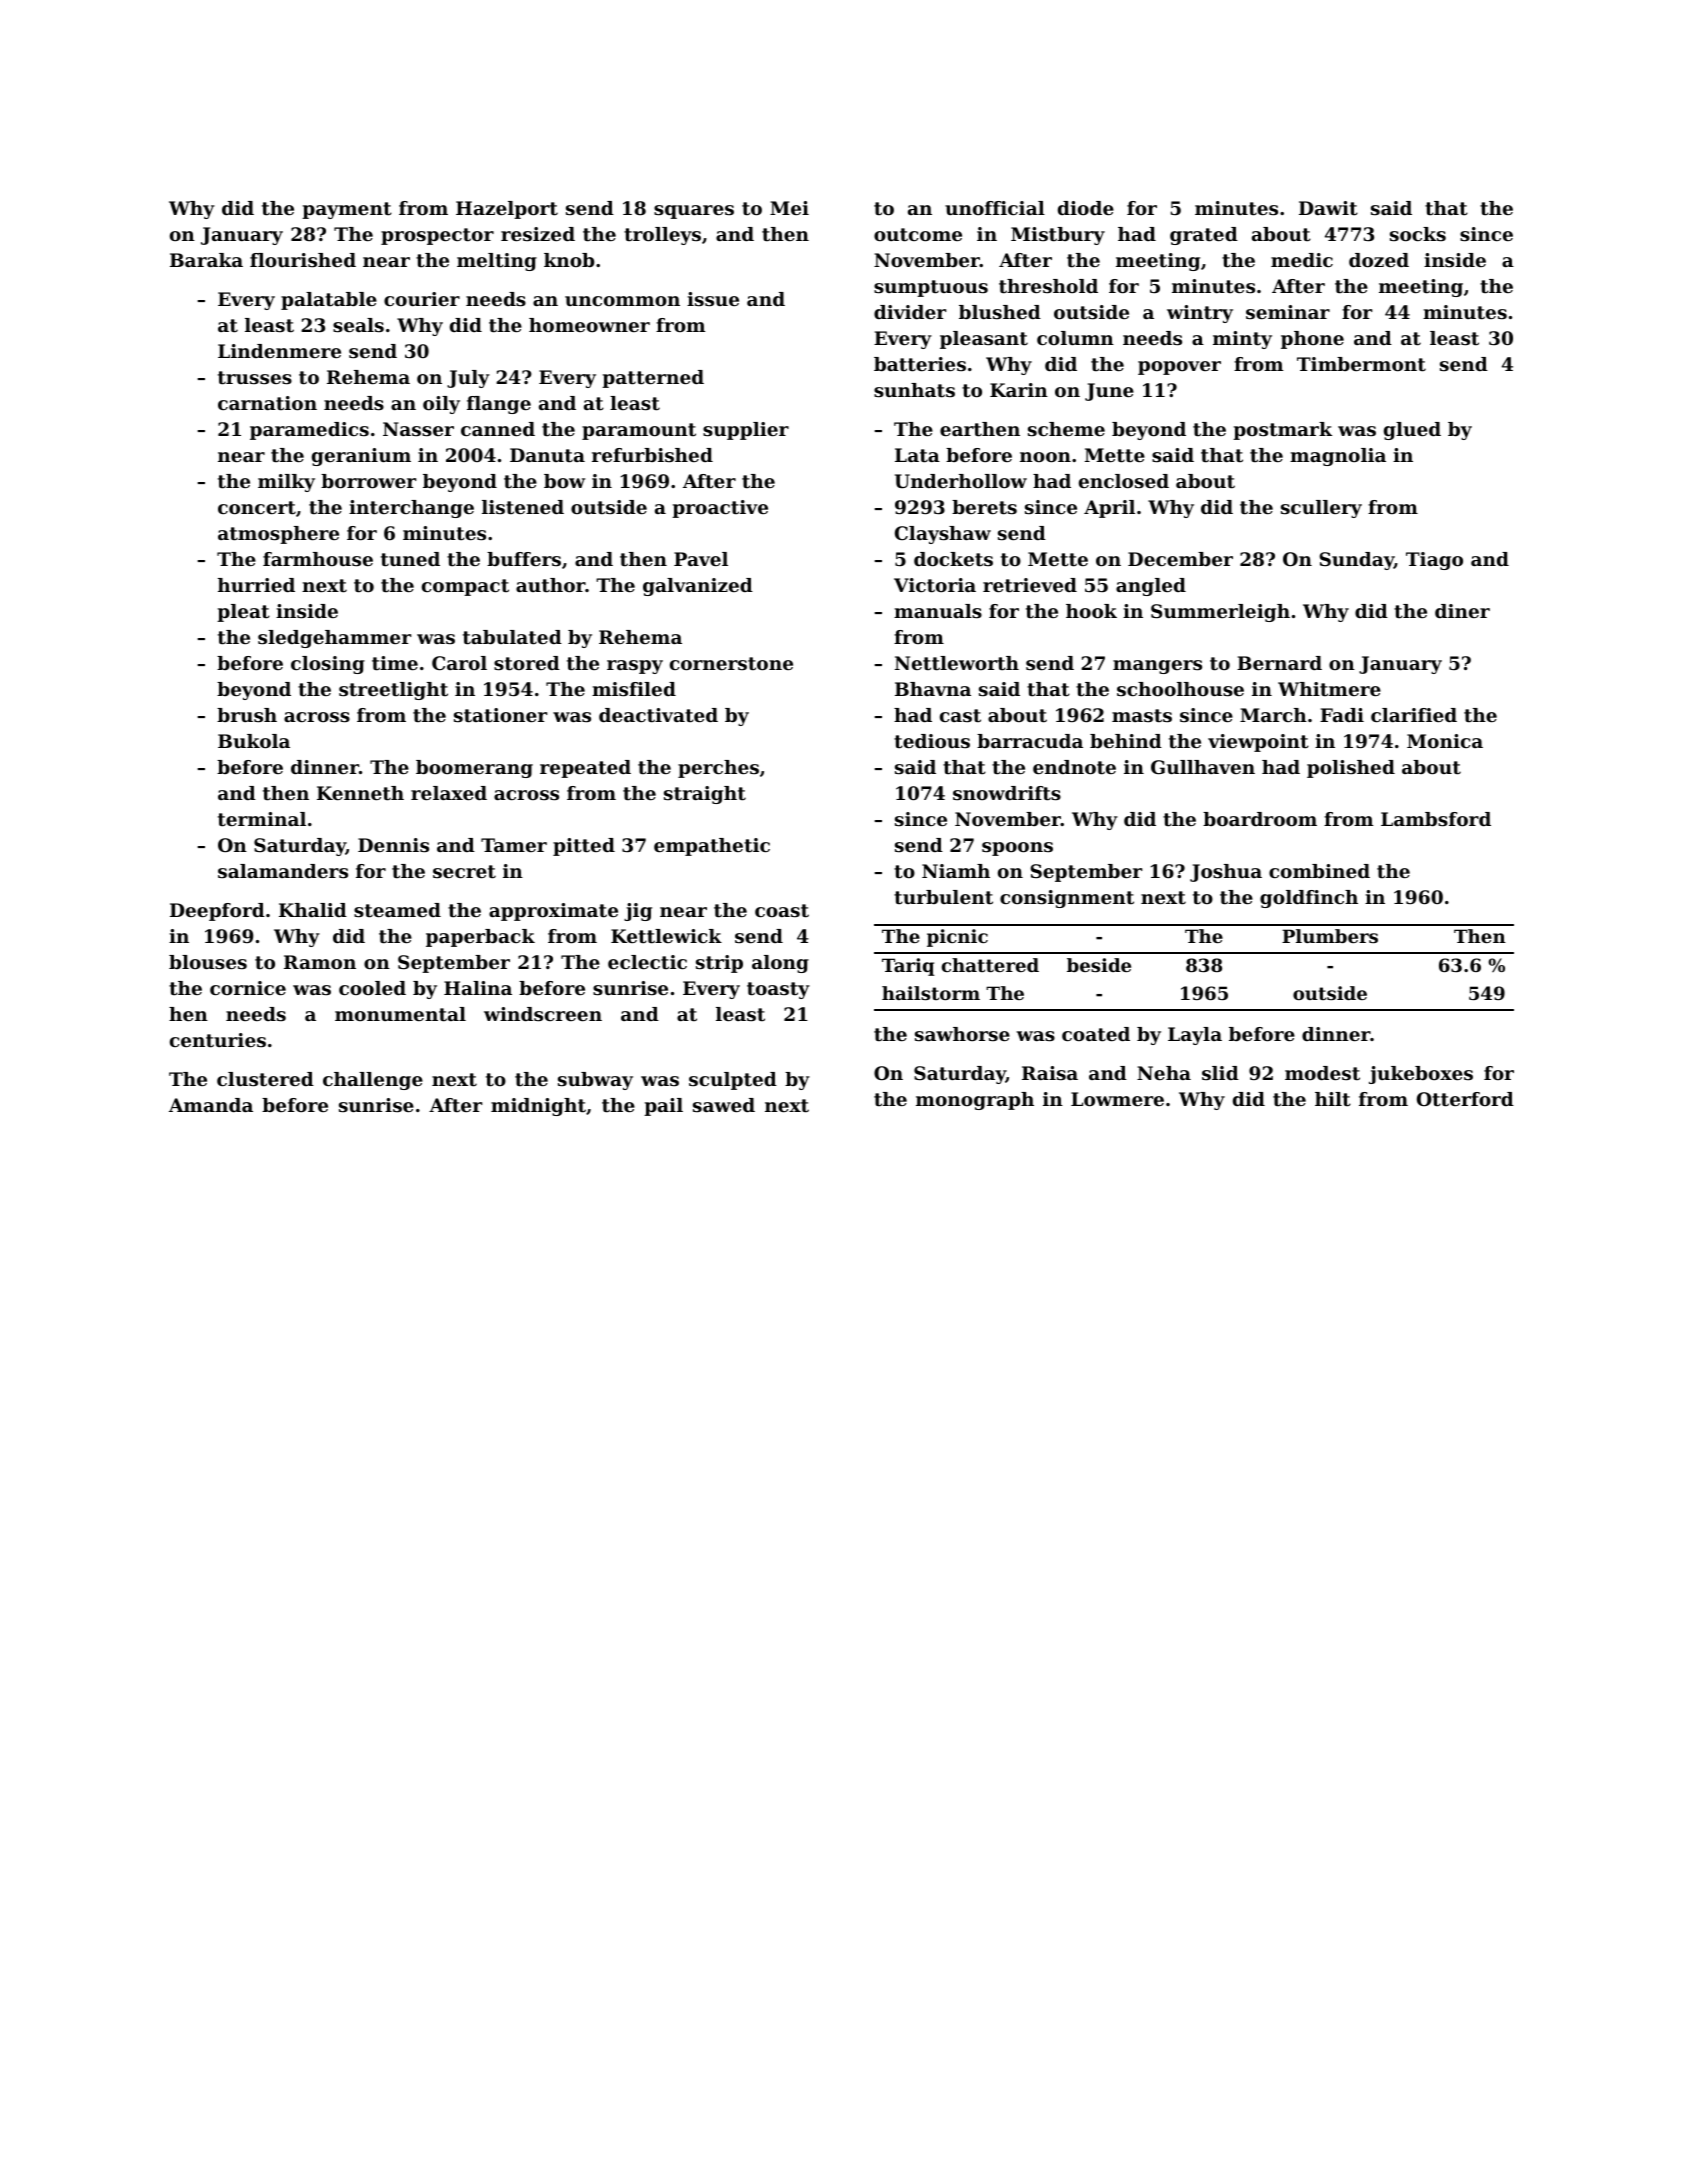 The image size is (1683, 2178). Describe the element at coordinates (538, 1107) in the screenshot. I see `midnight` at that location.
